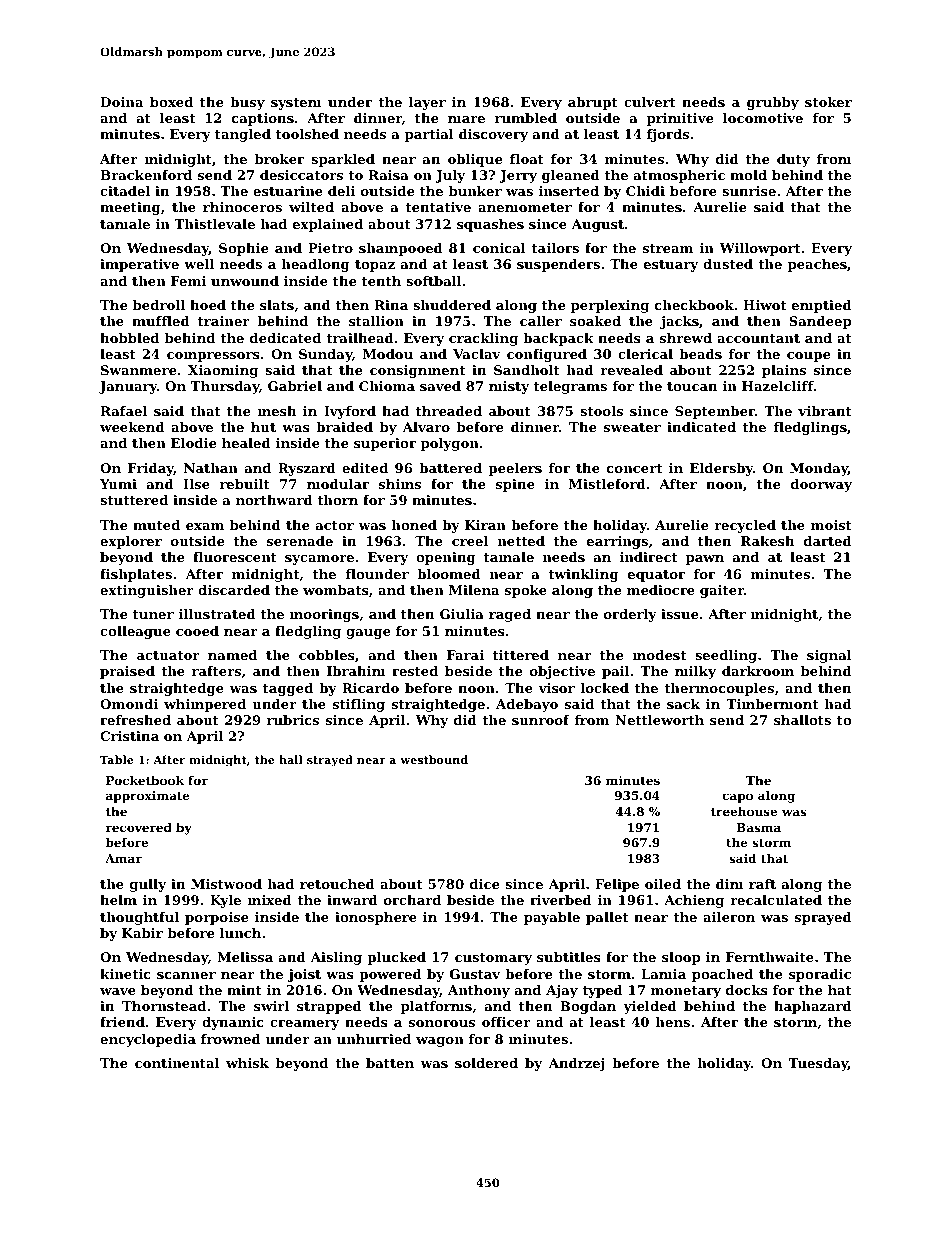  What do you see at coordinates (304, 975) in the screenshot?
I see `joist` at bounding box center [304, 975].
